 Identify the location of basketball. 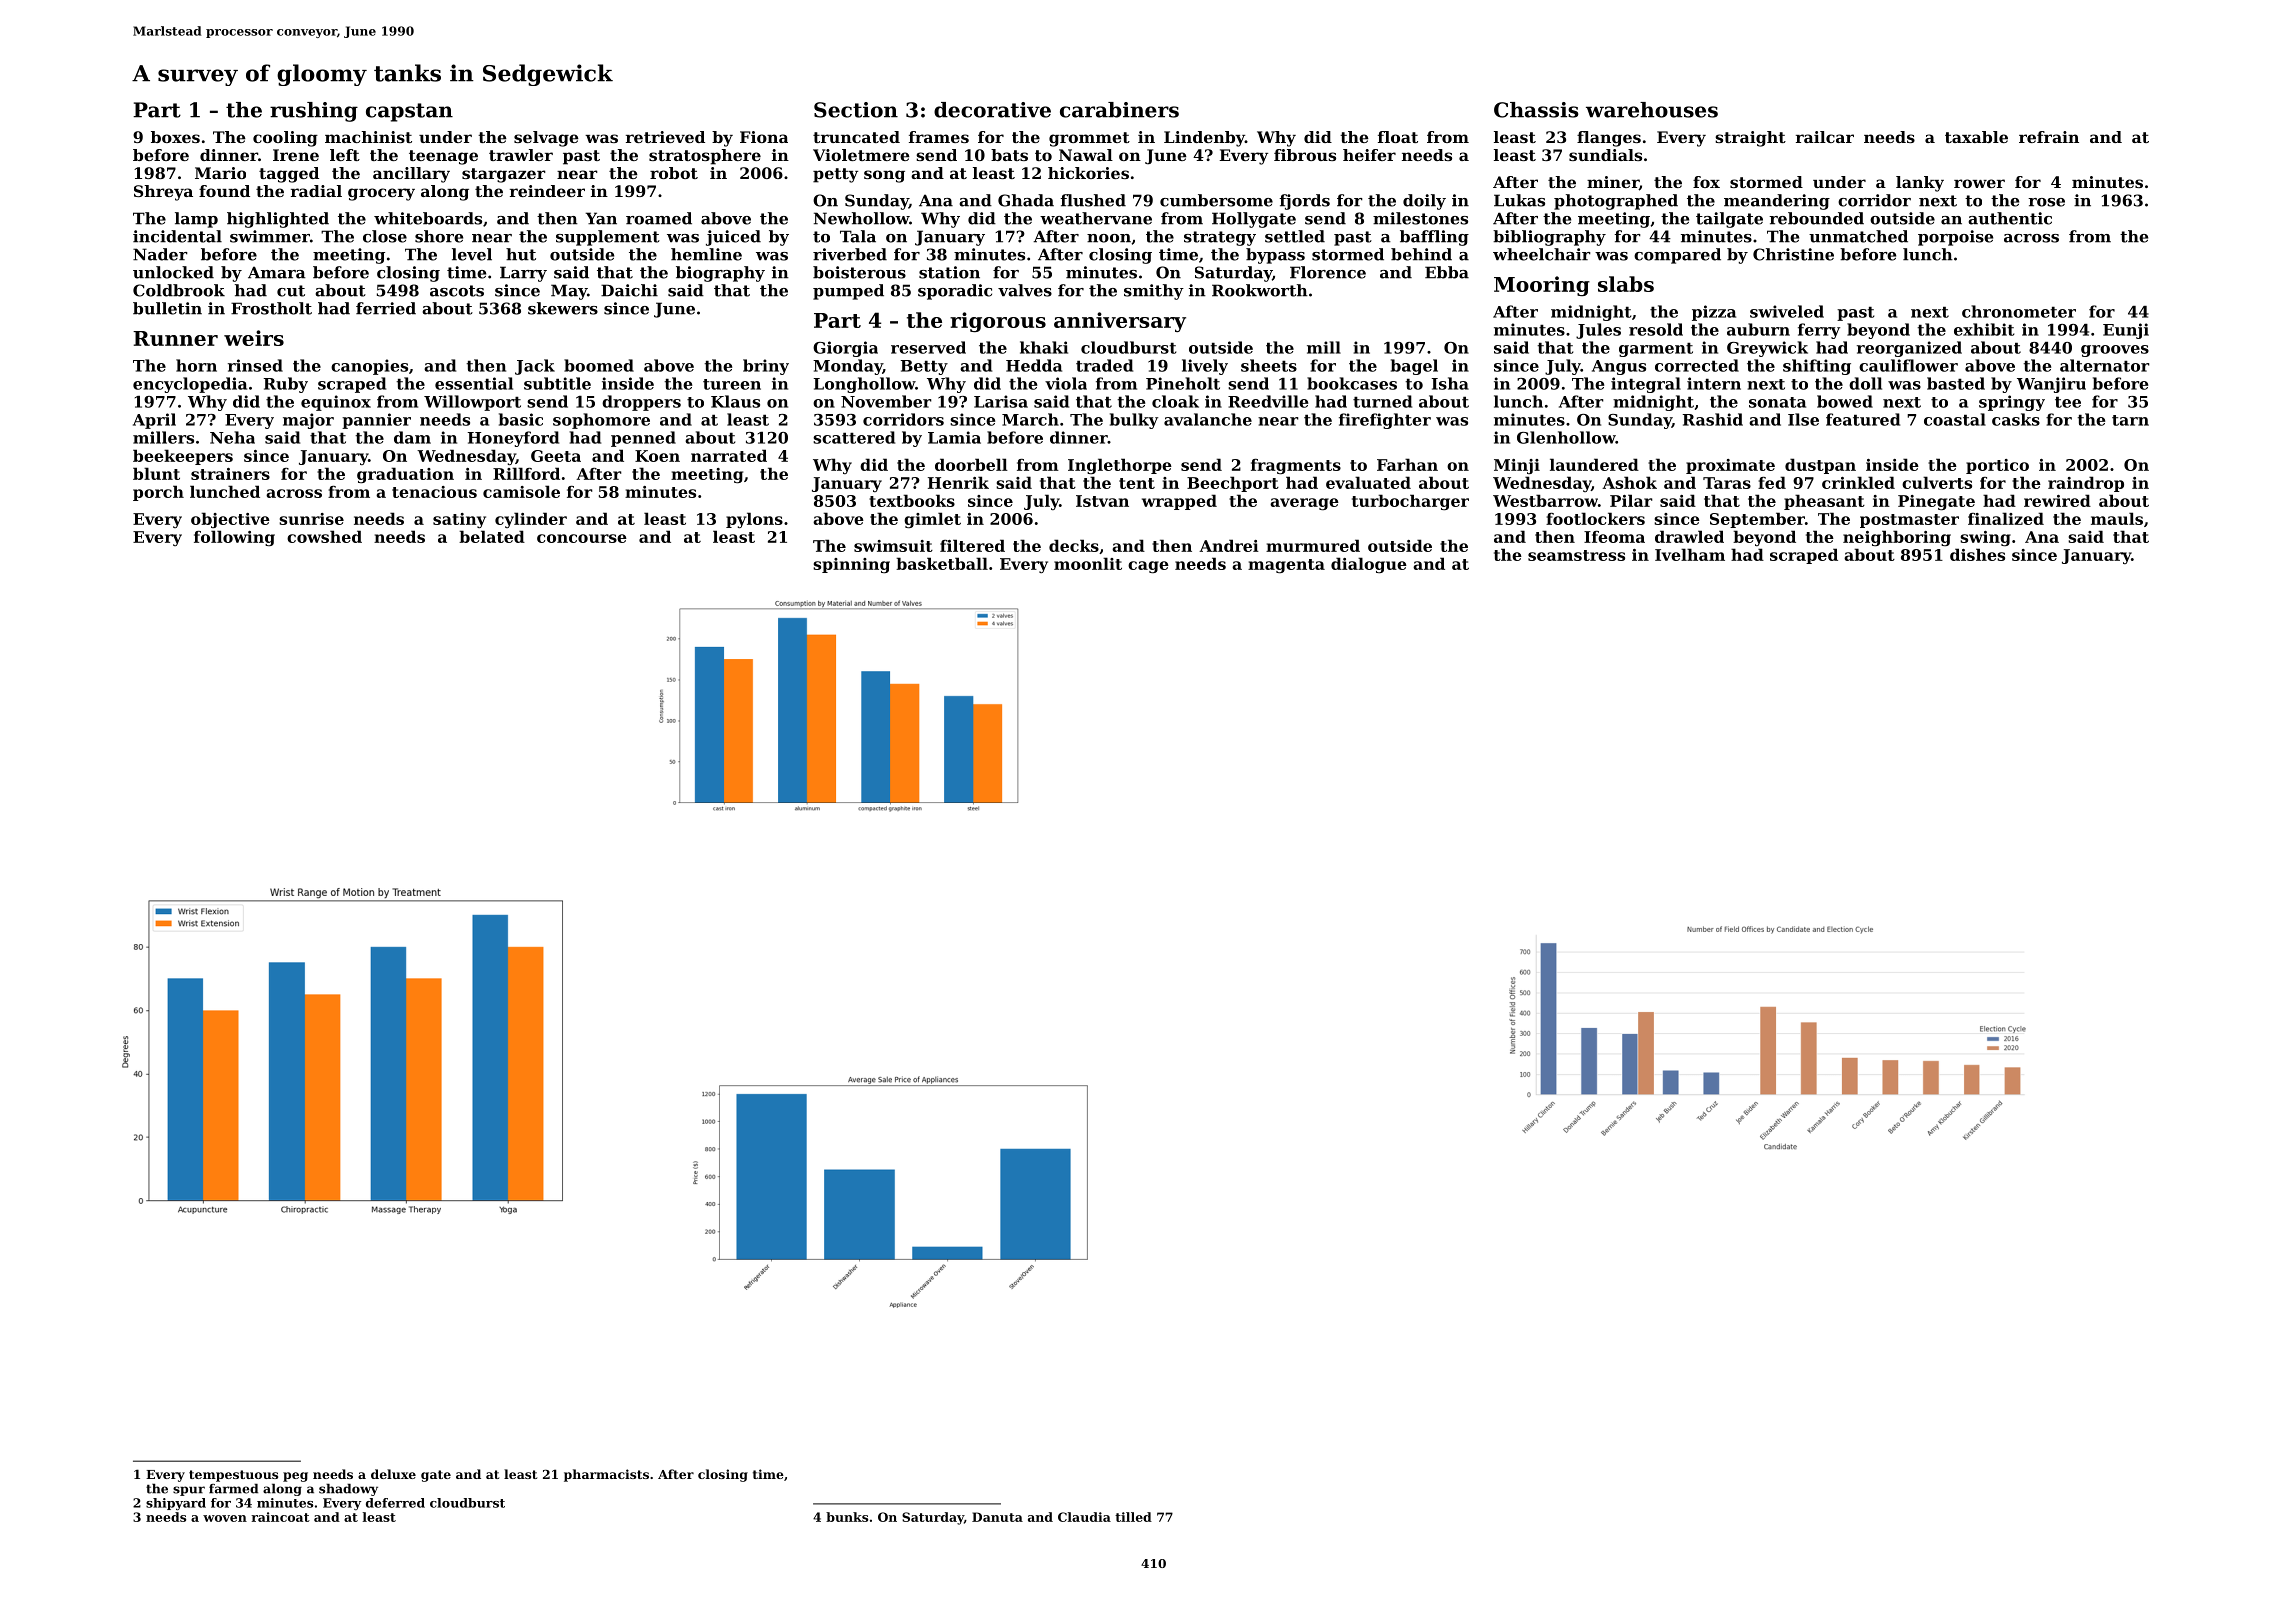
(942, 563).
